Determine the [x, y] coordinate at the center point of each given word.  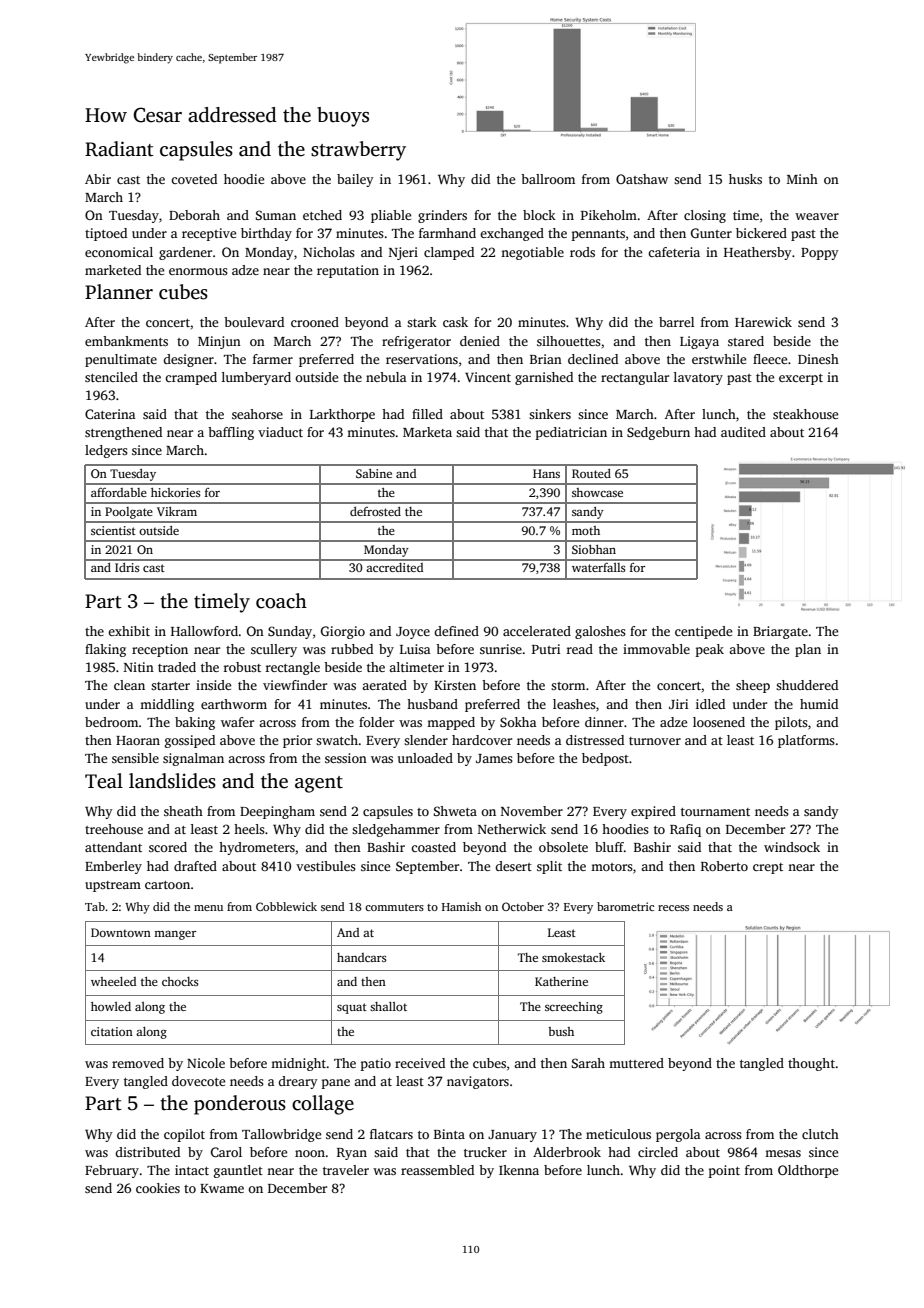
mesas [783, 1153]
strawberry [358, 151]
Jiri [678, 704]
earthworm [234, 704]
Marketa [427, 432]
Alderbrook [567, 1152]
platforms [806, 741]
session [346, 758]
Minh [802, 179]
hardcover [482, 740]
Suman [276, 215]
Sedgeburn [658, 433]
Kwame [222, 1188]
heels [249, 829]
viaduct [280, 432]
